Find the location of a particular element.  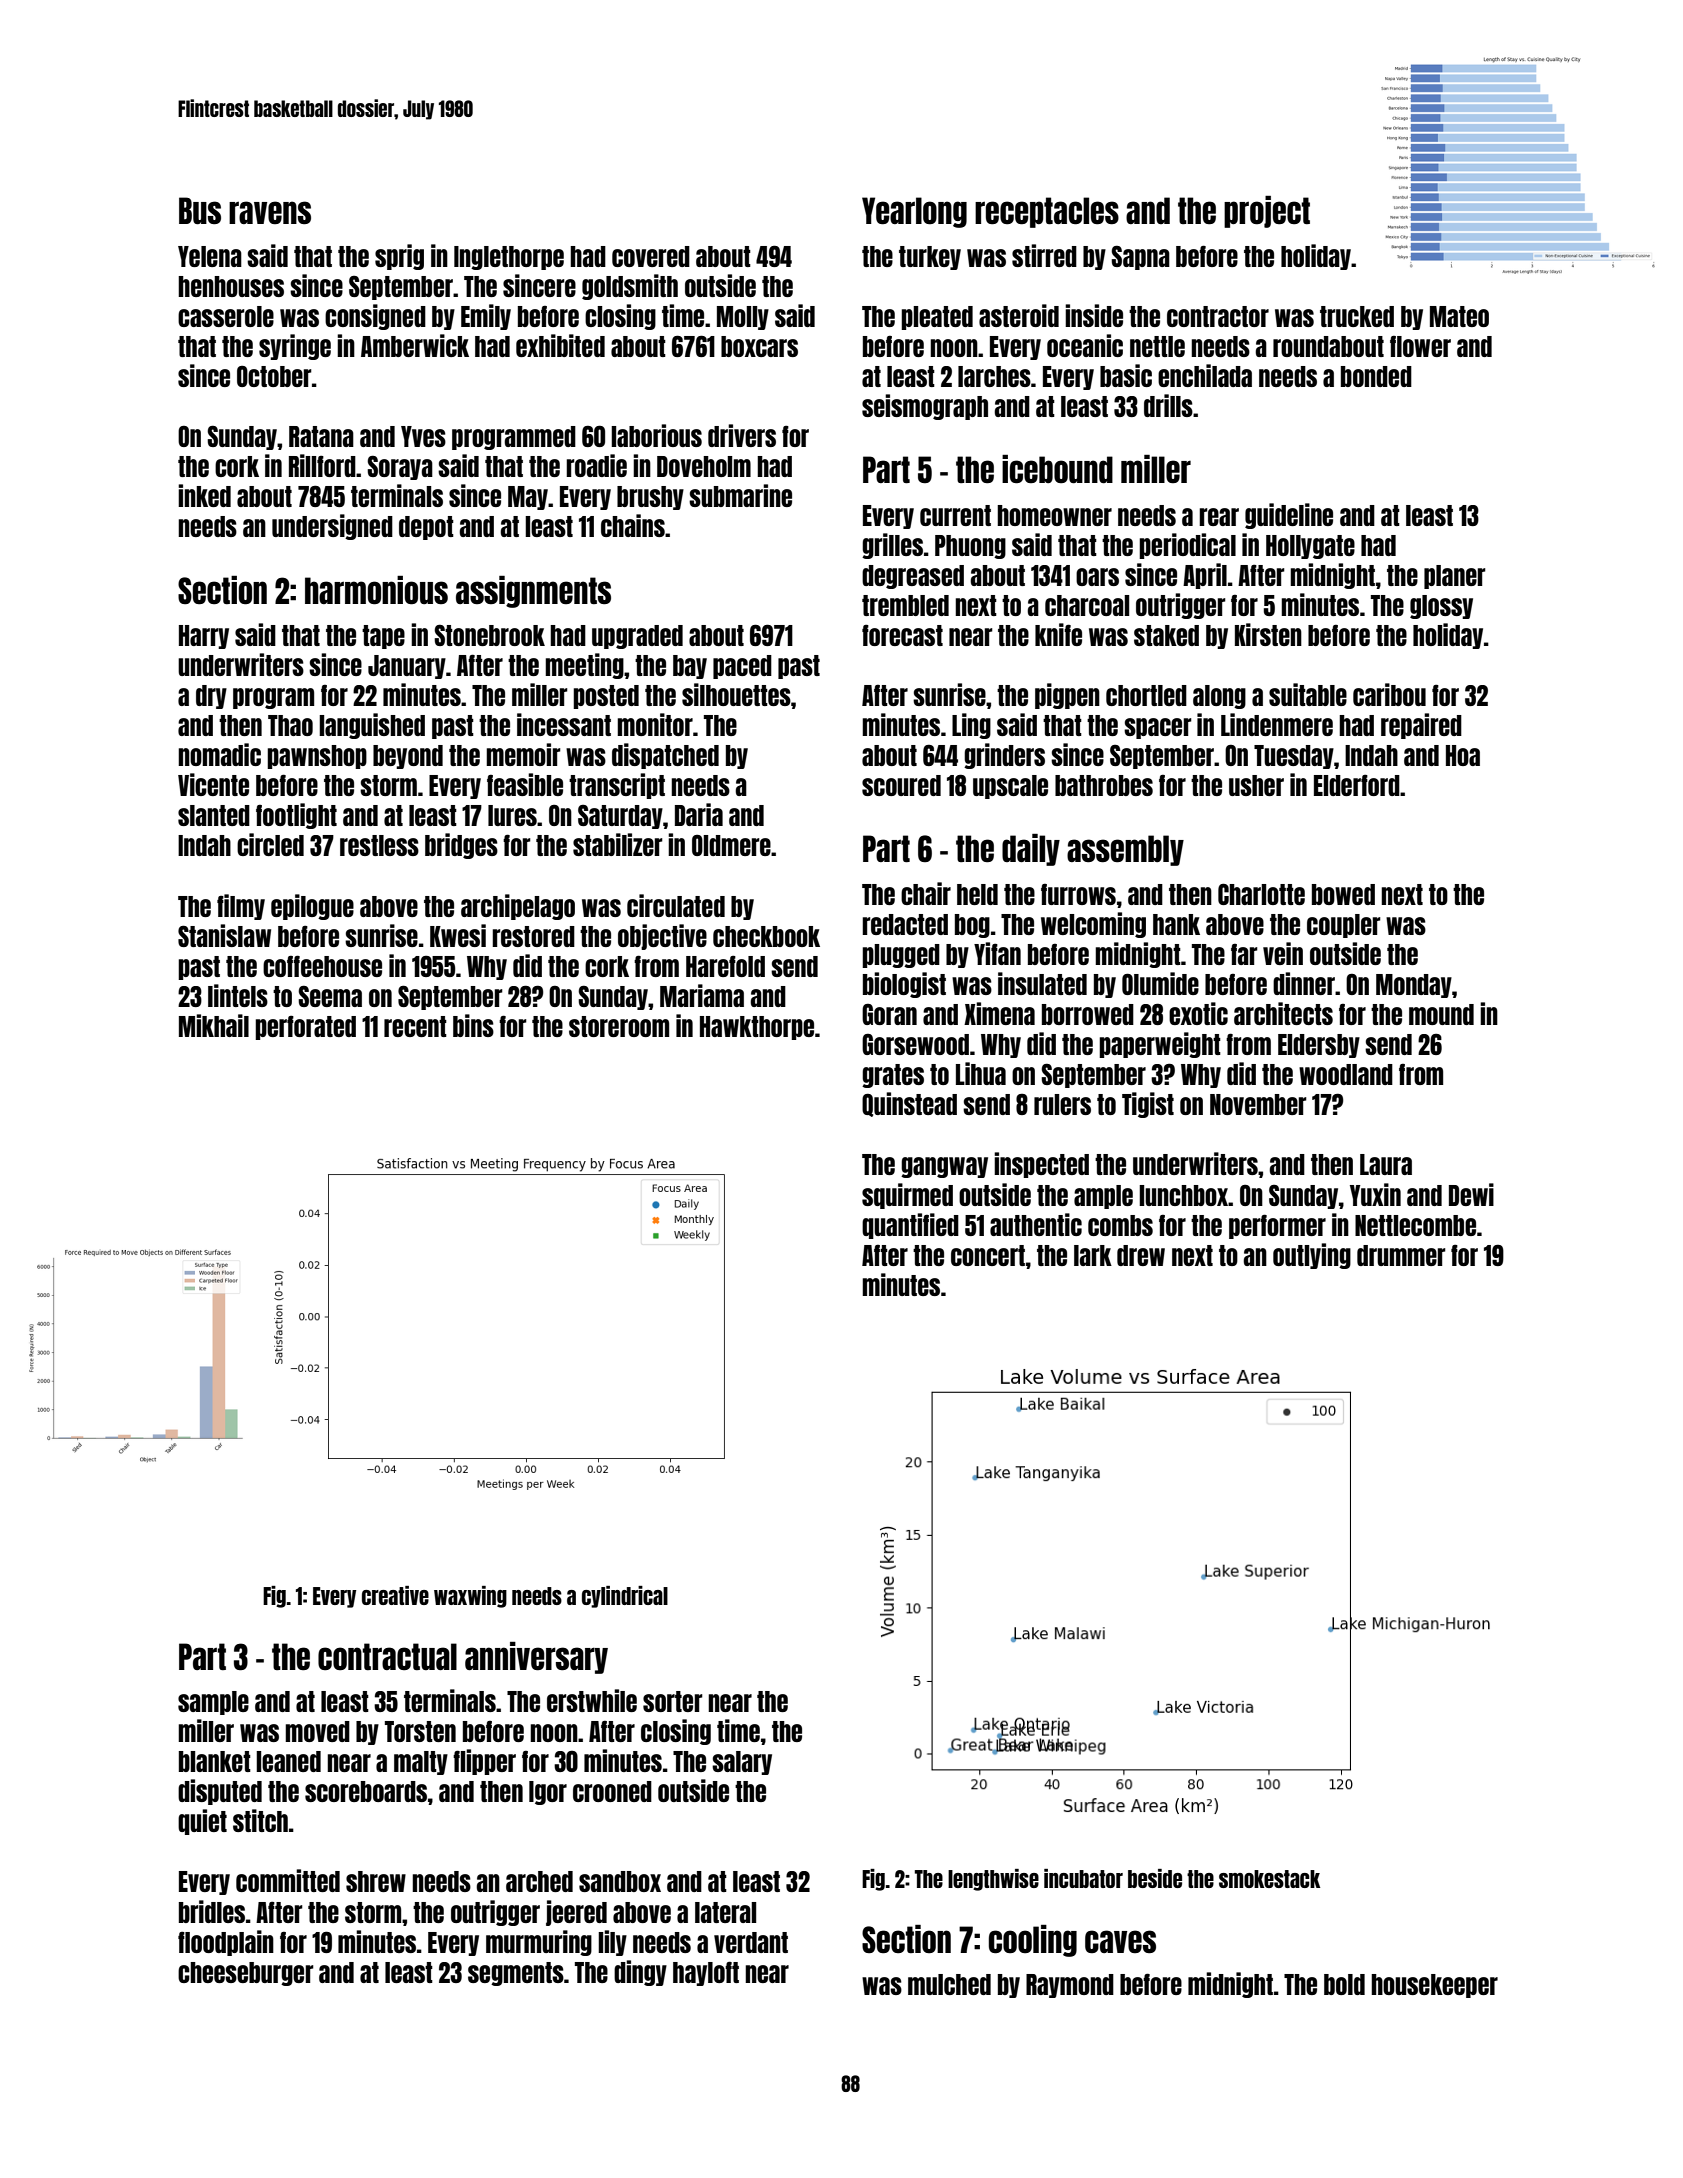

sprig is located at coordinates (399, 257).
